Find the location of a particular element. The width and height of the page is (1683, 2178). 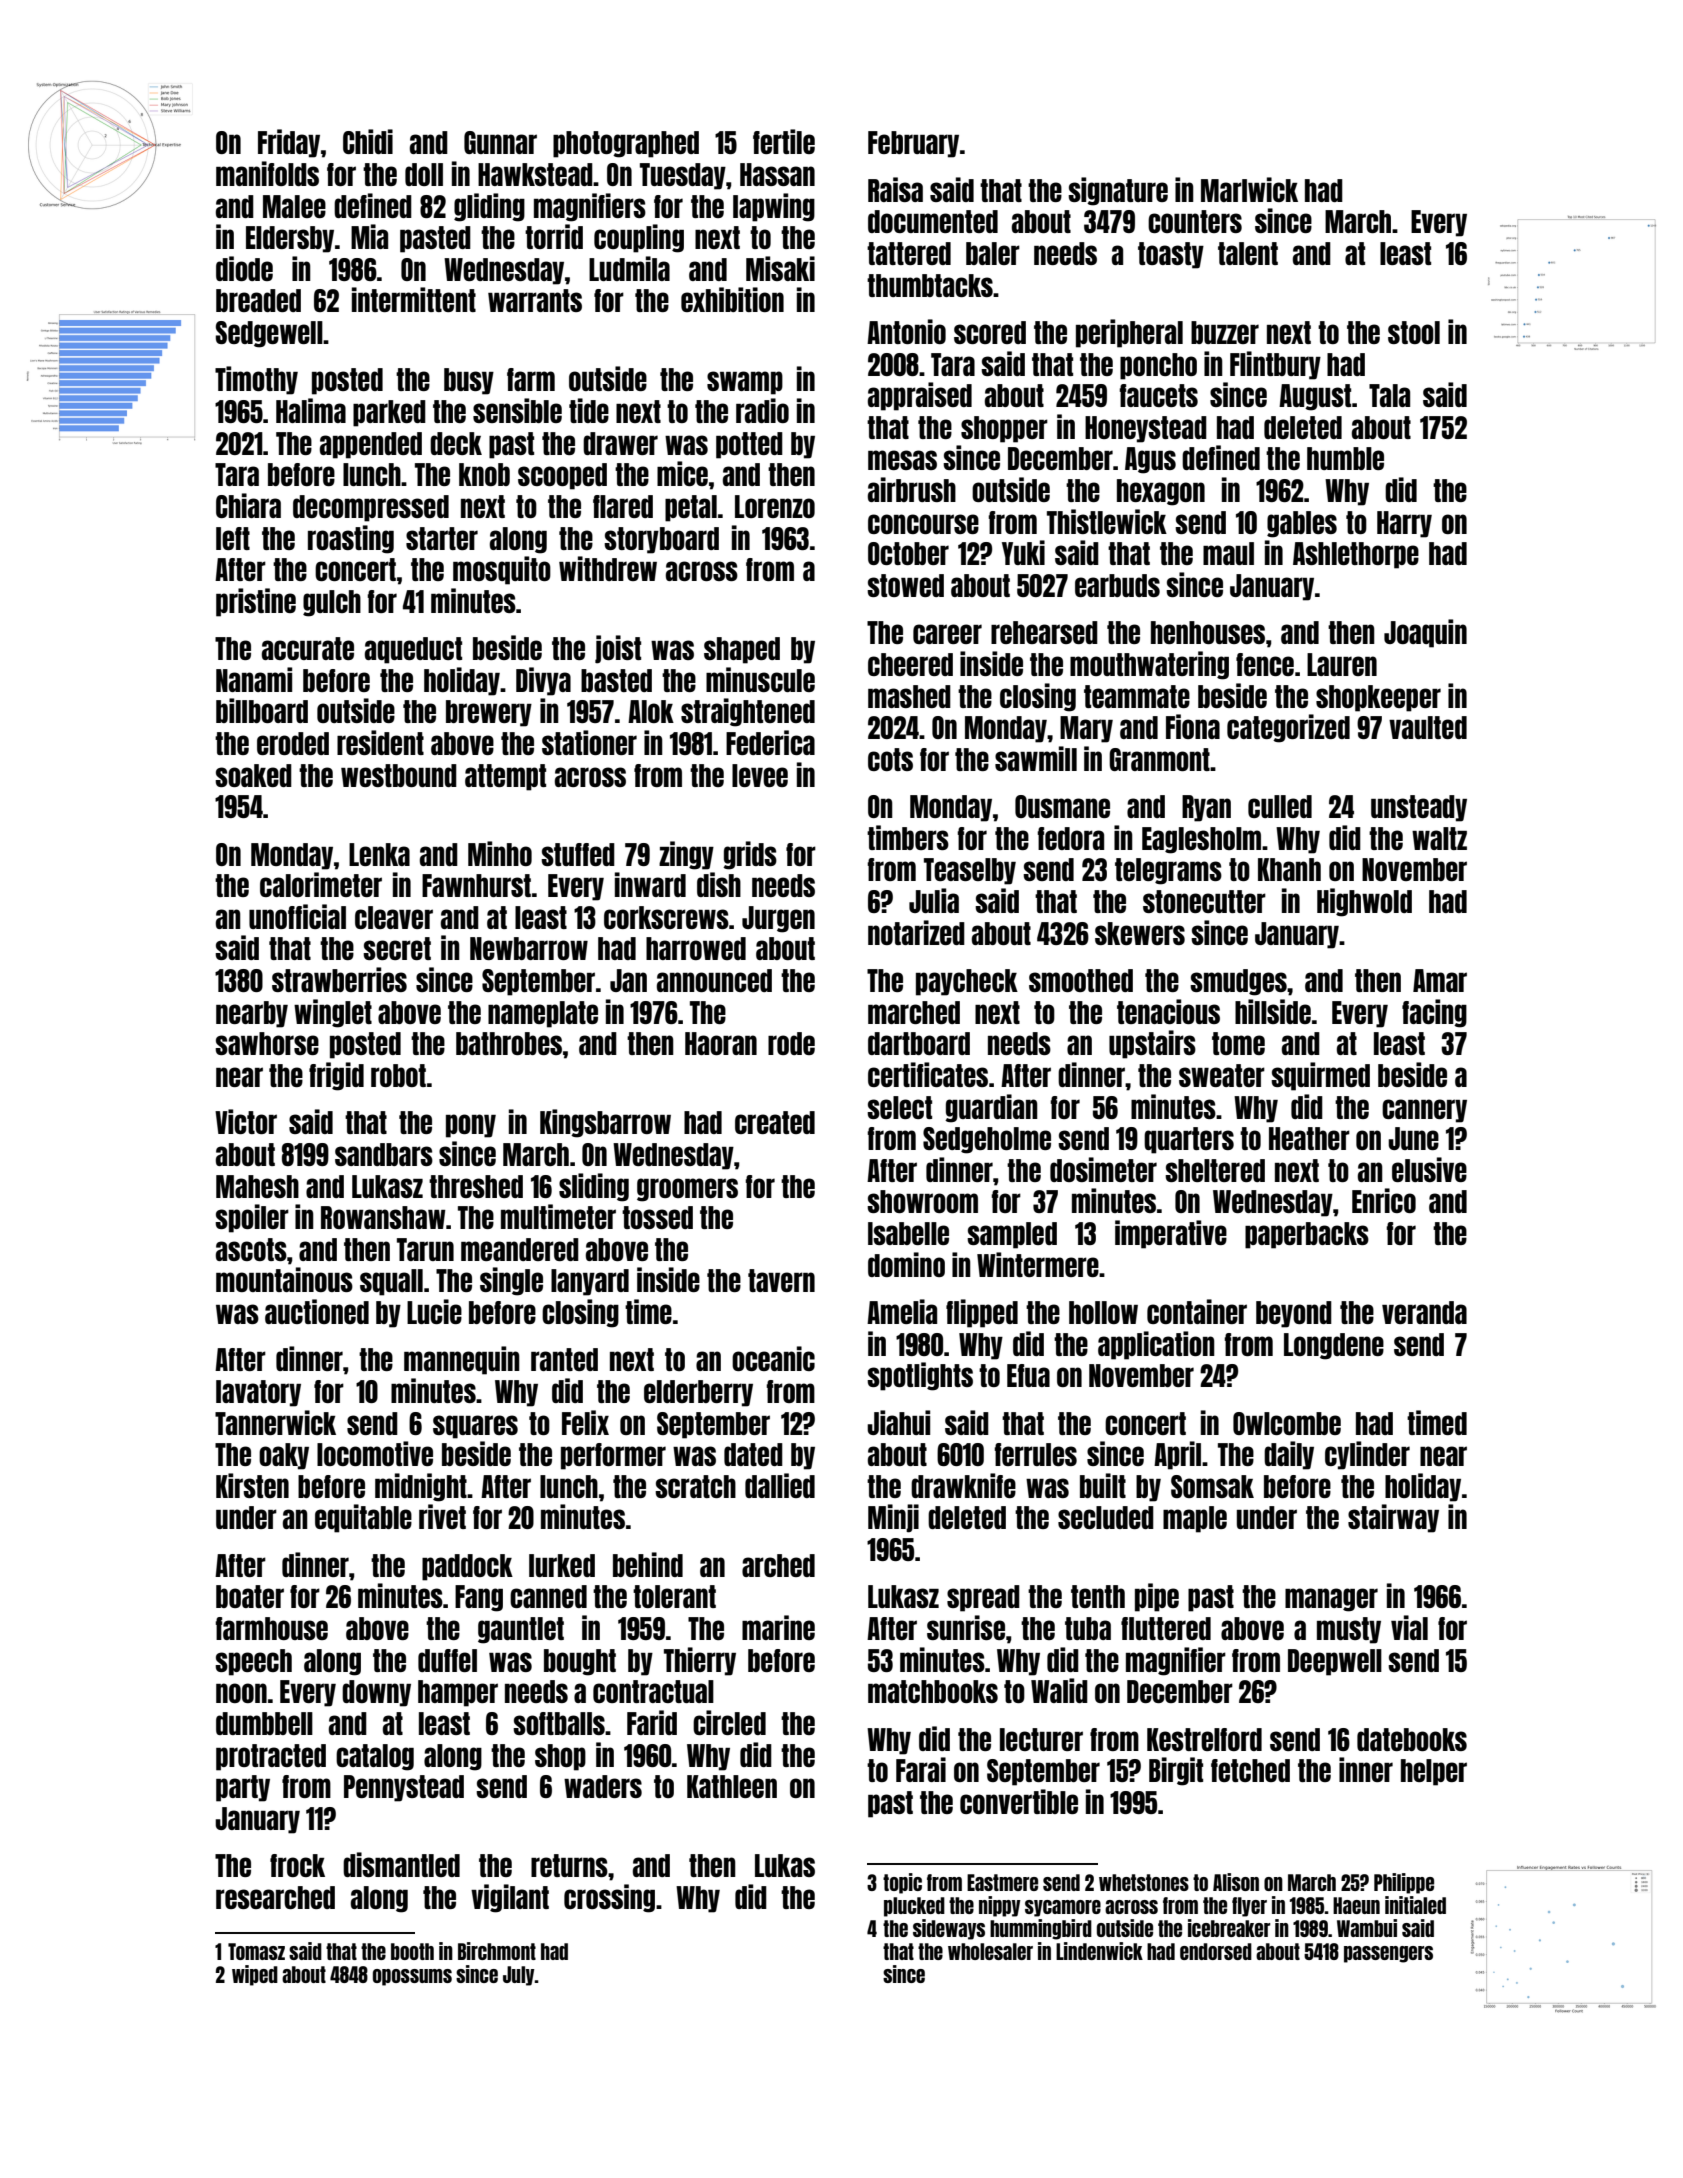

soaked is located at coordinates (253, 775).
